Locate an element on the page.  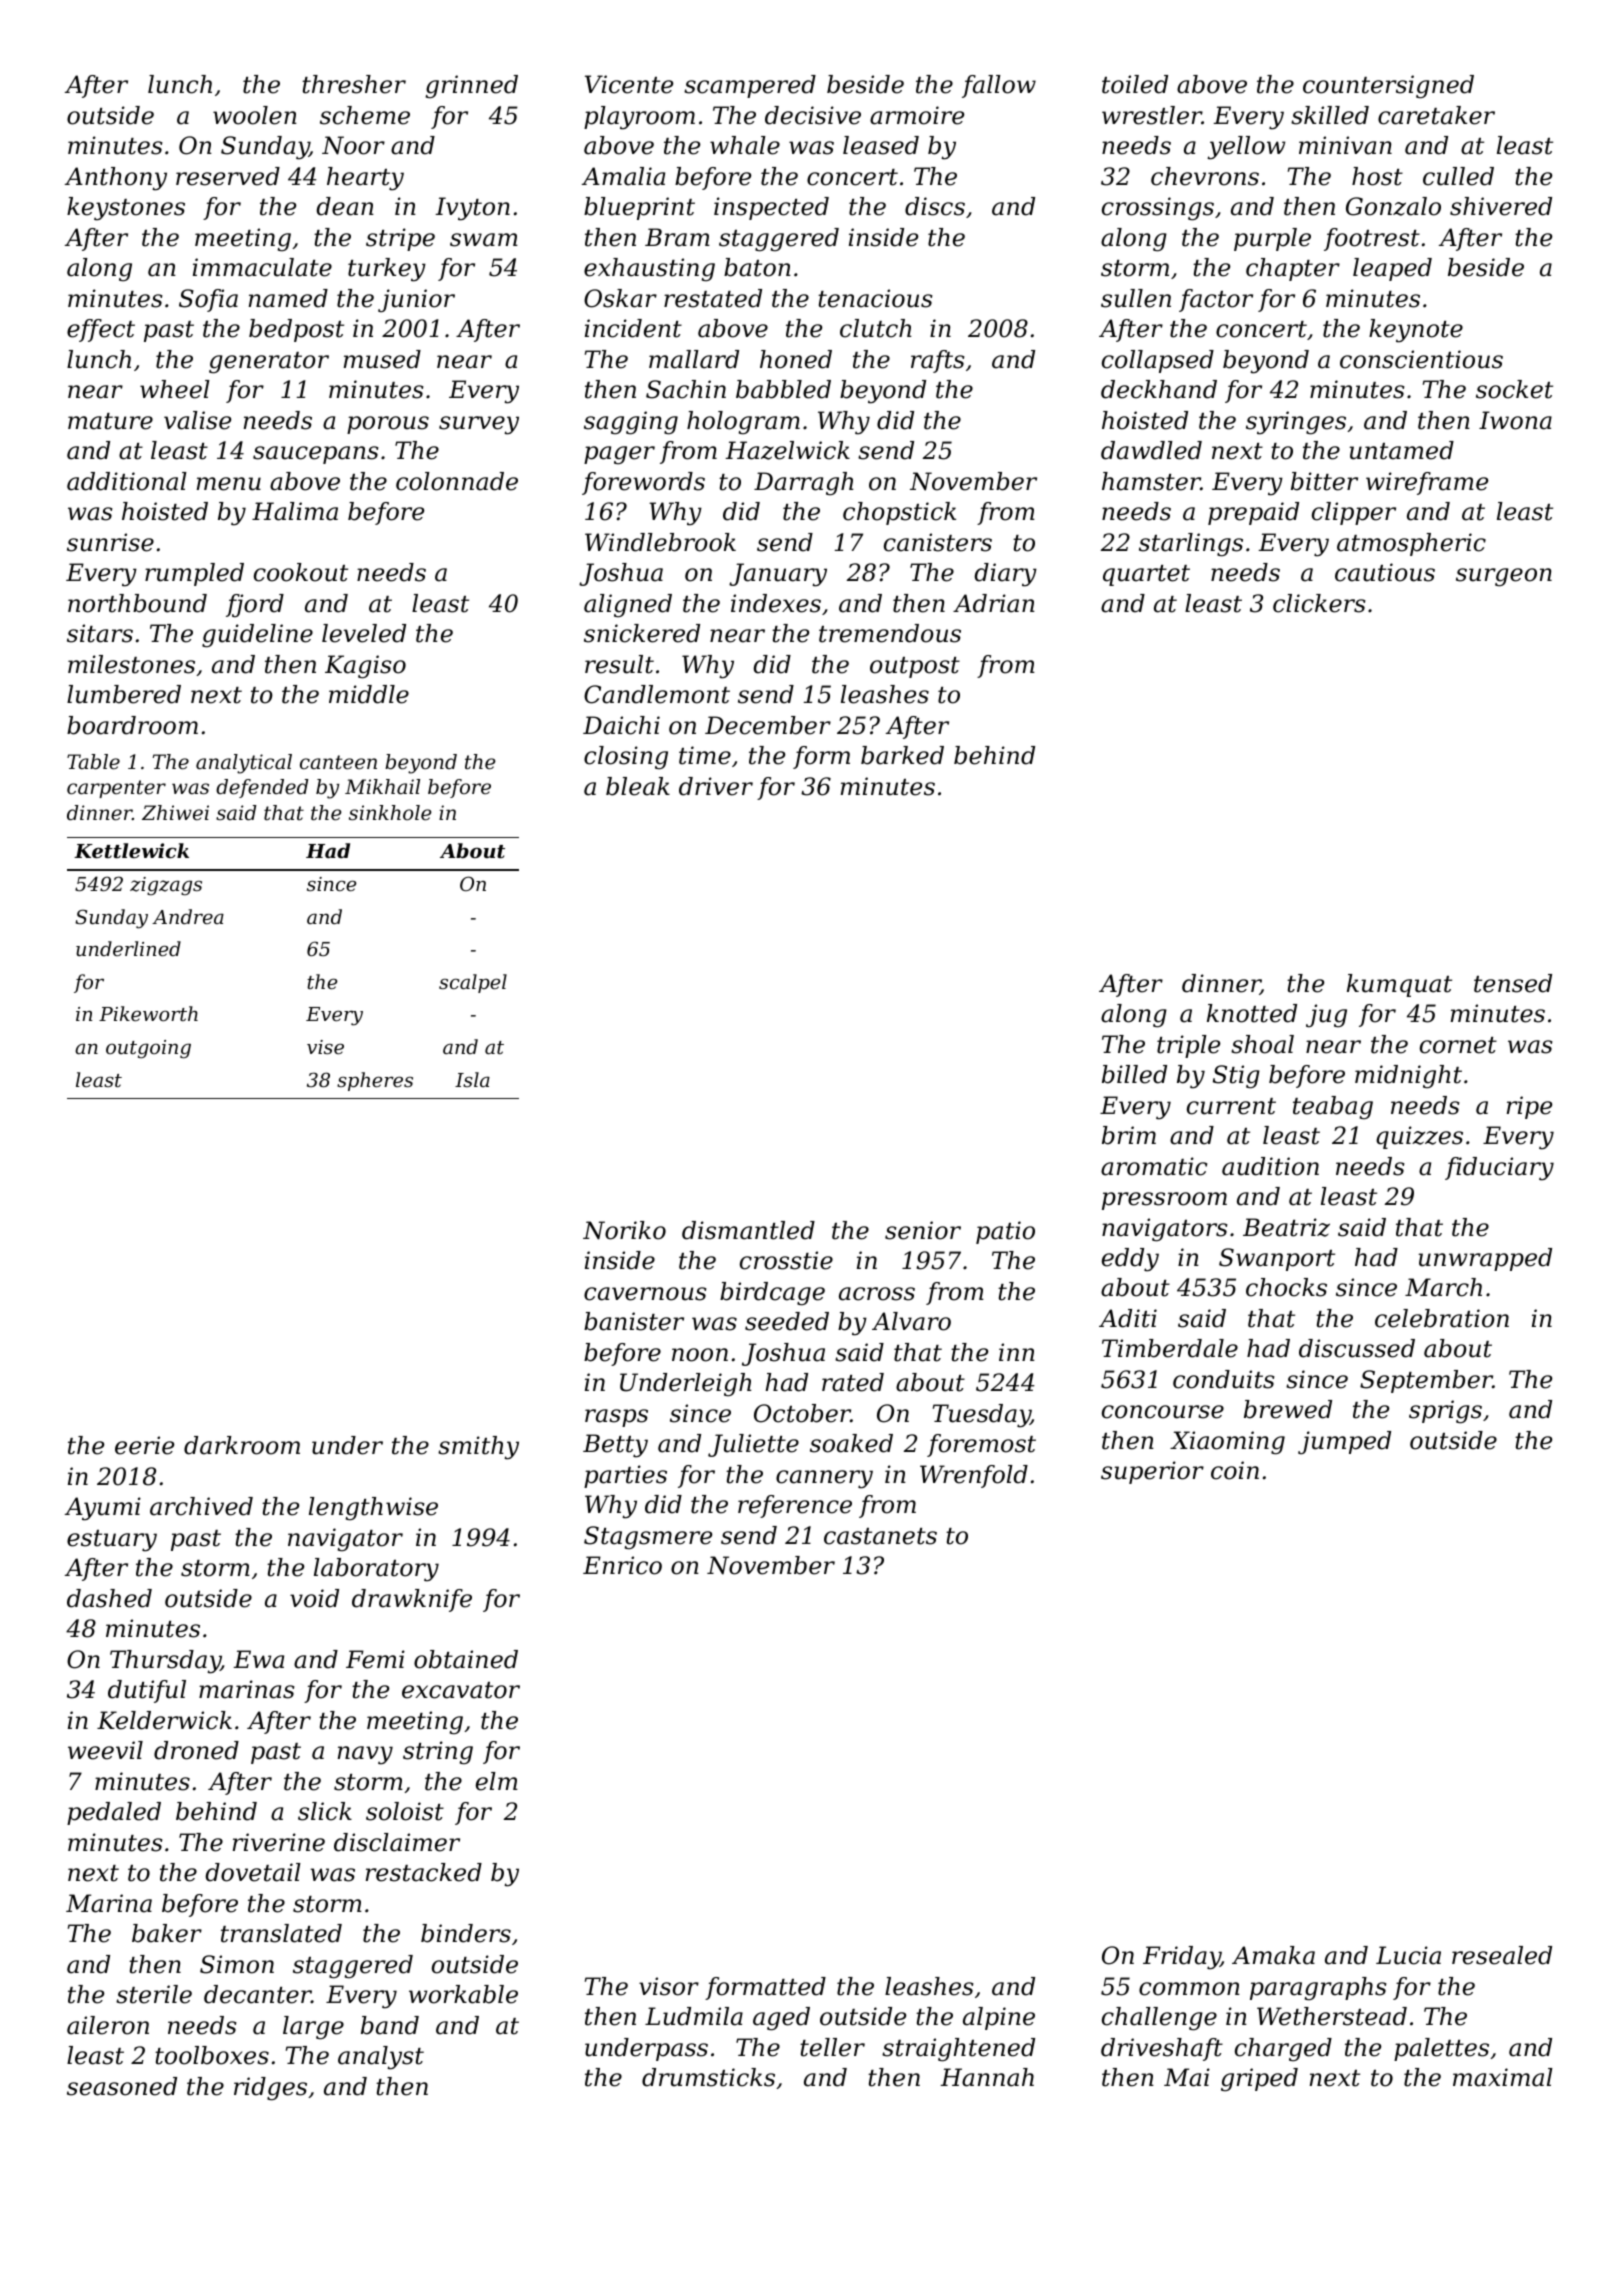
billed is located at coordinates (1134, 1074).
